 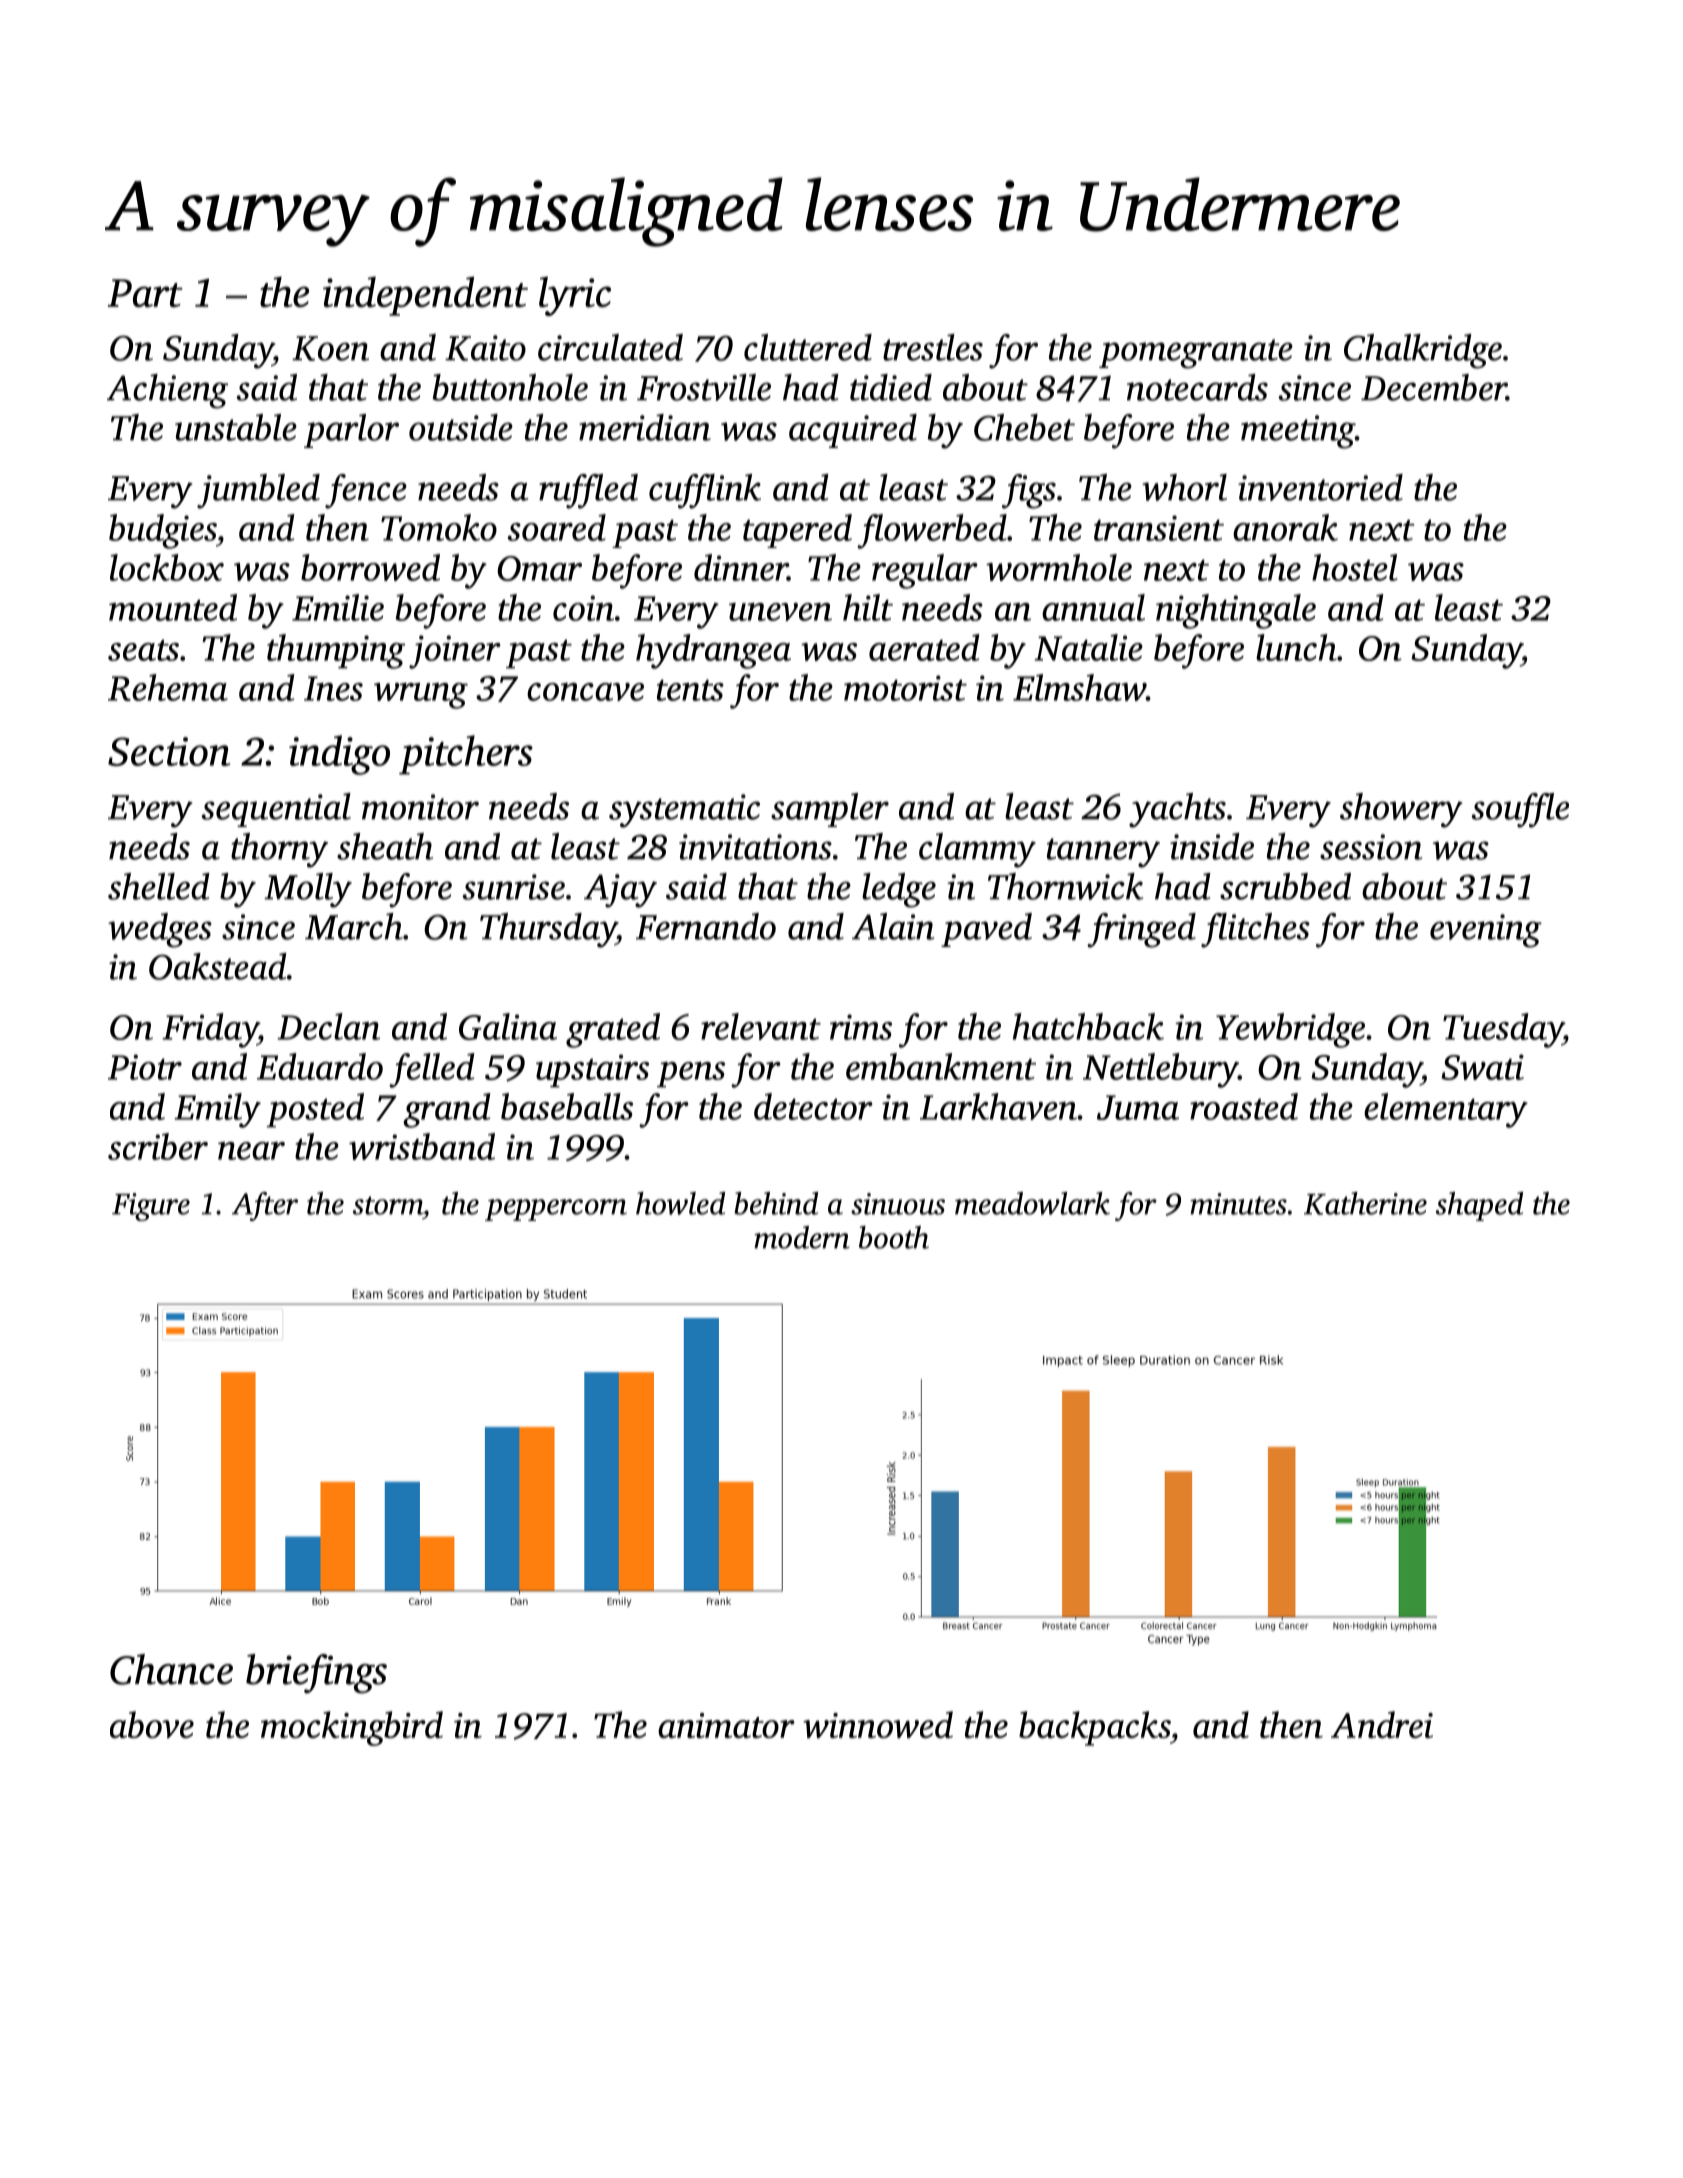 What do you see at coordinates (891, 387) in the screenshot?
I see `tidied` at bounding box center [891, 387].
